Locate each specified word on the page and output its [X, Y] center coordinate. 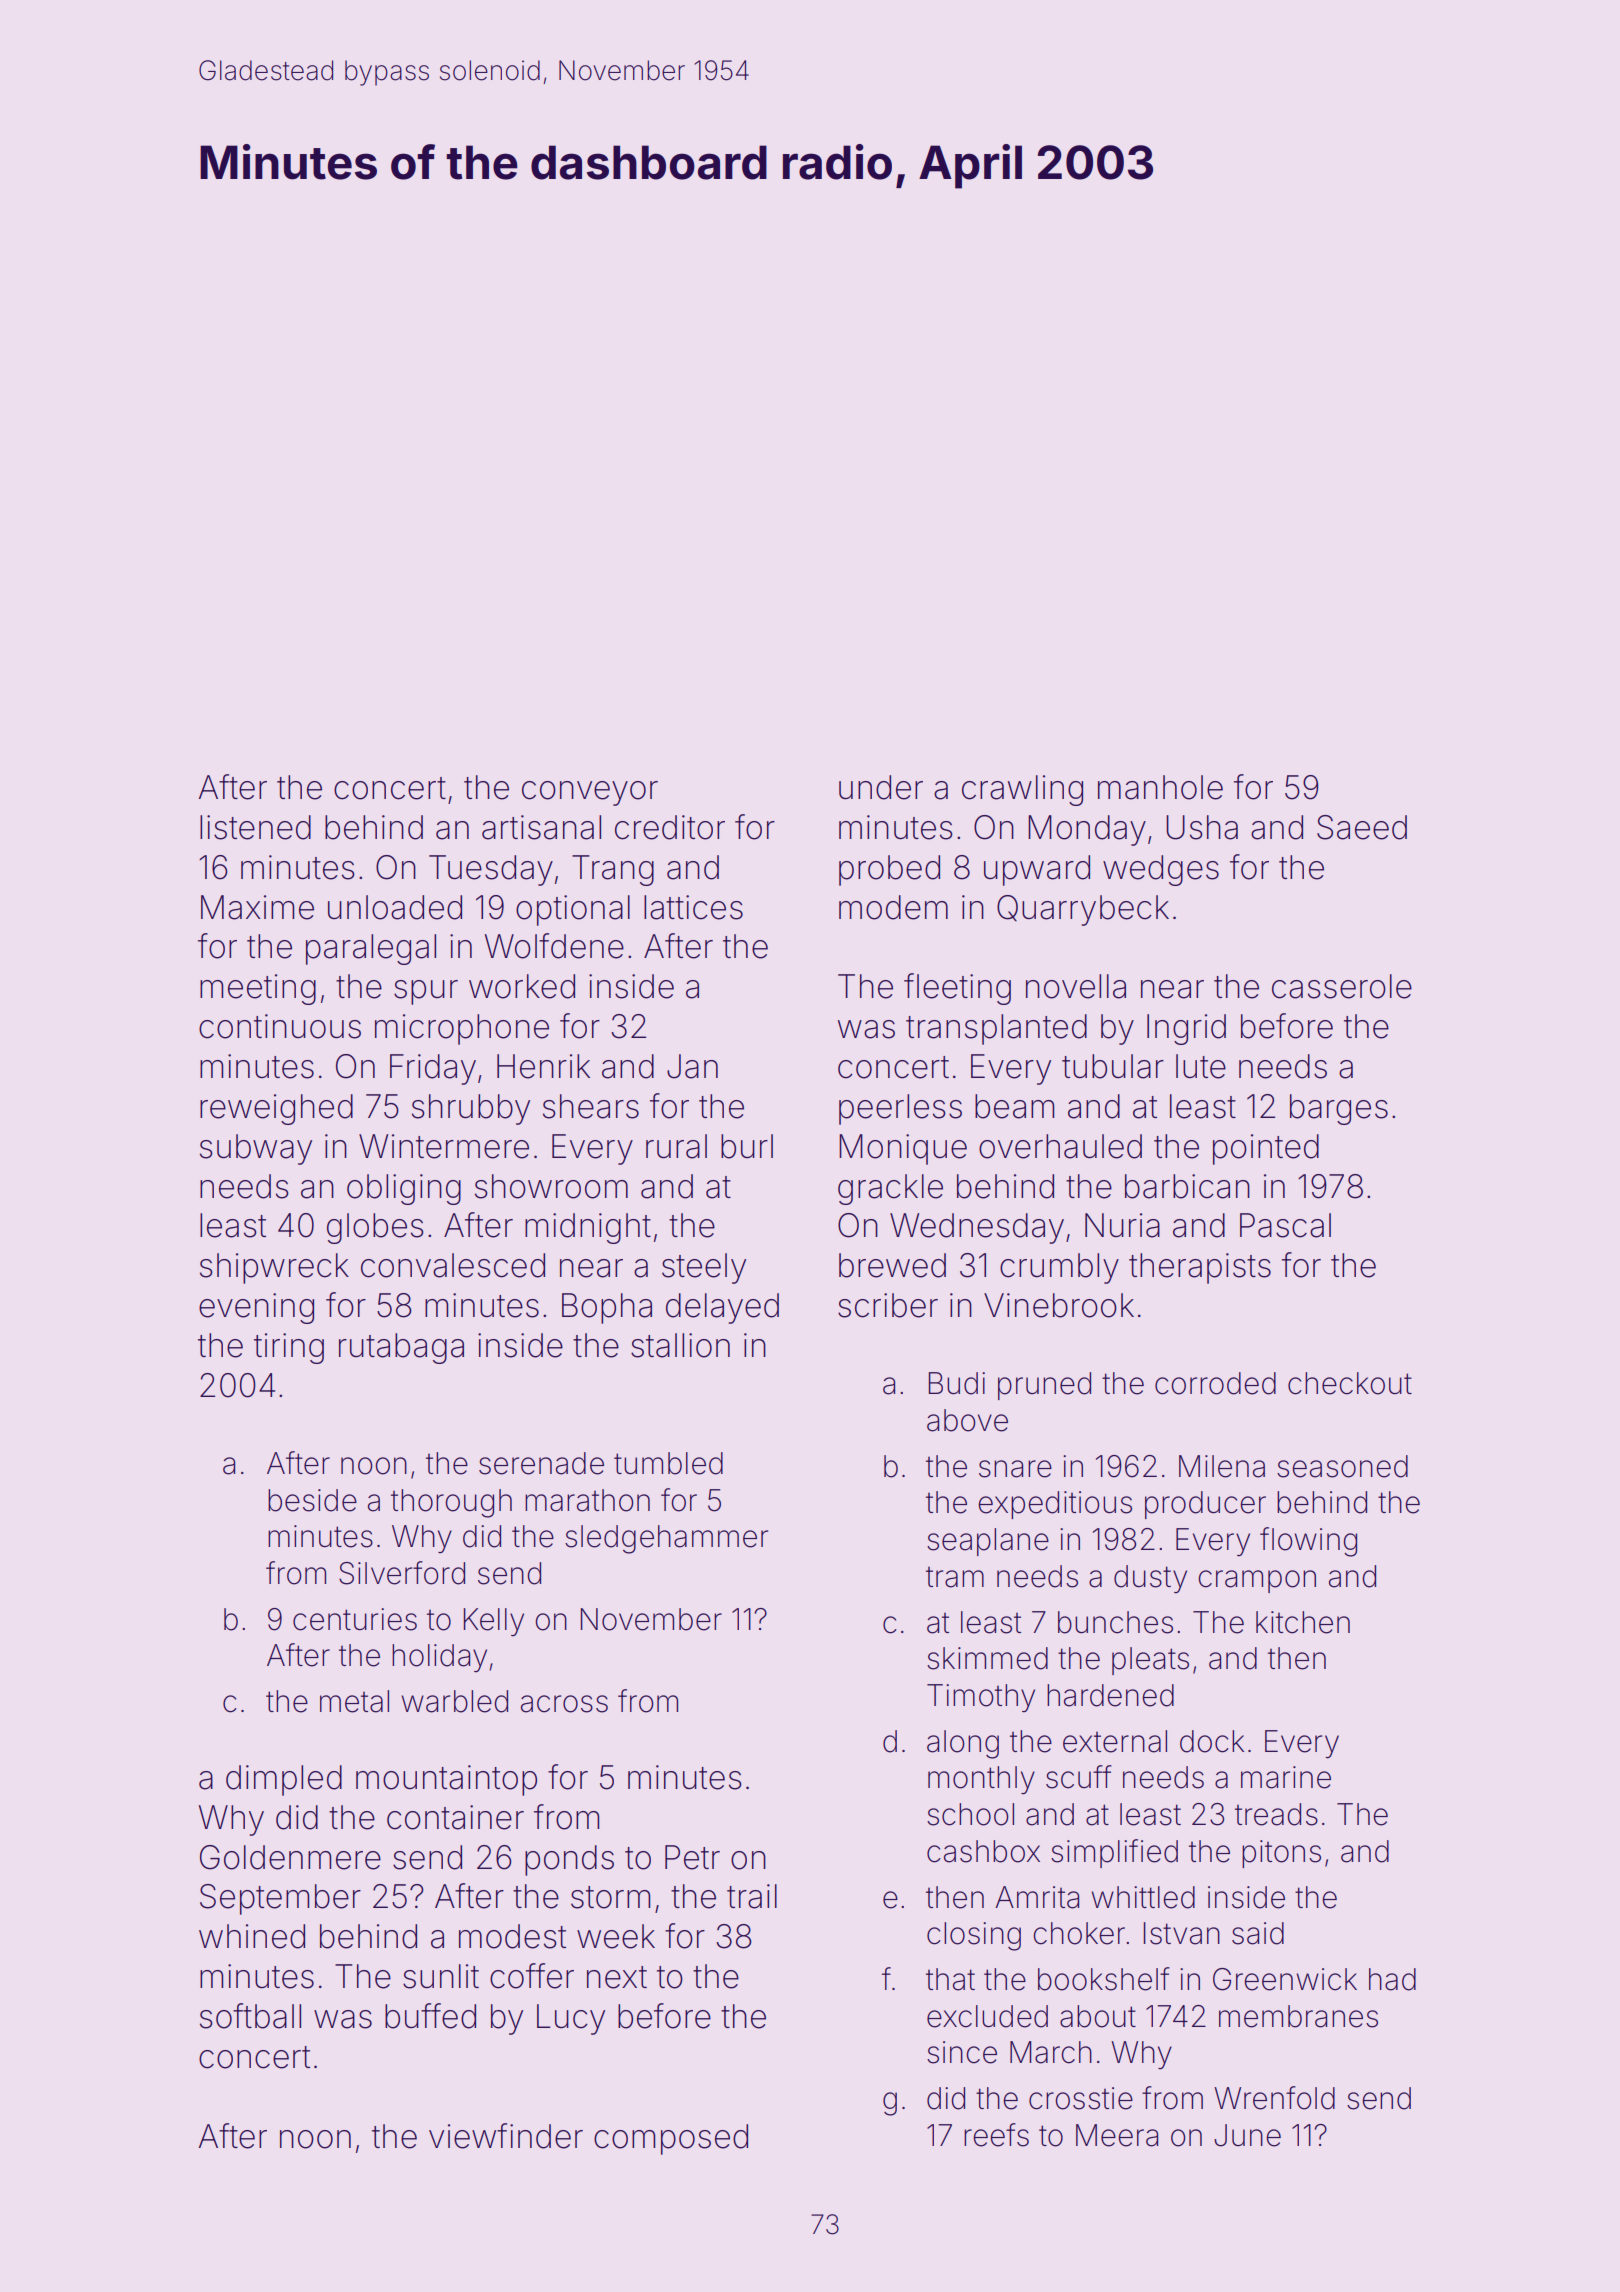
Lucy [571, 2019]
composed [671, 2139]
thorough [451, 1503]
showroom [551, 1186]
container [455, 1817]
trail [752, 1896]
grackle [890, 1189]
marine [1286, 1777]
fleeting [957, 989]
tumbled [668, 1463]
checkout [1350, 1383]
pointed [1266, 1149]
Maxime [257, 907]
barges [1339, 1109]
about [1098, 2016]
